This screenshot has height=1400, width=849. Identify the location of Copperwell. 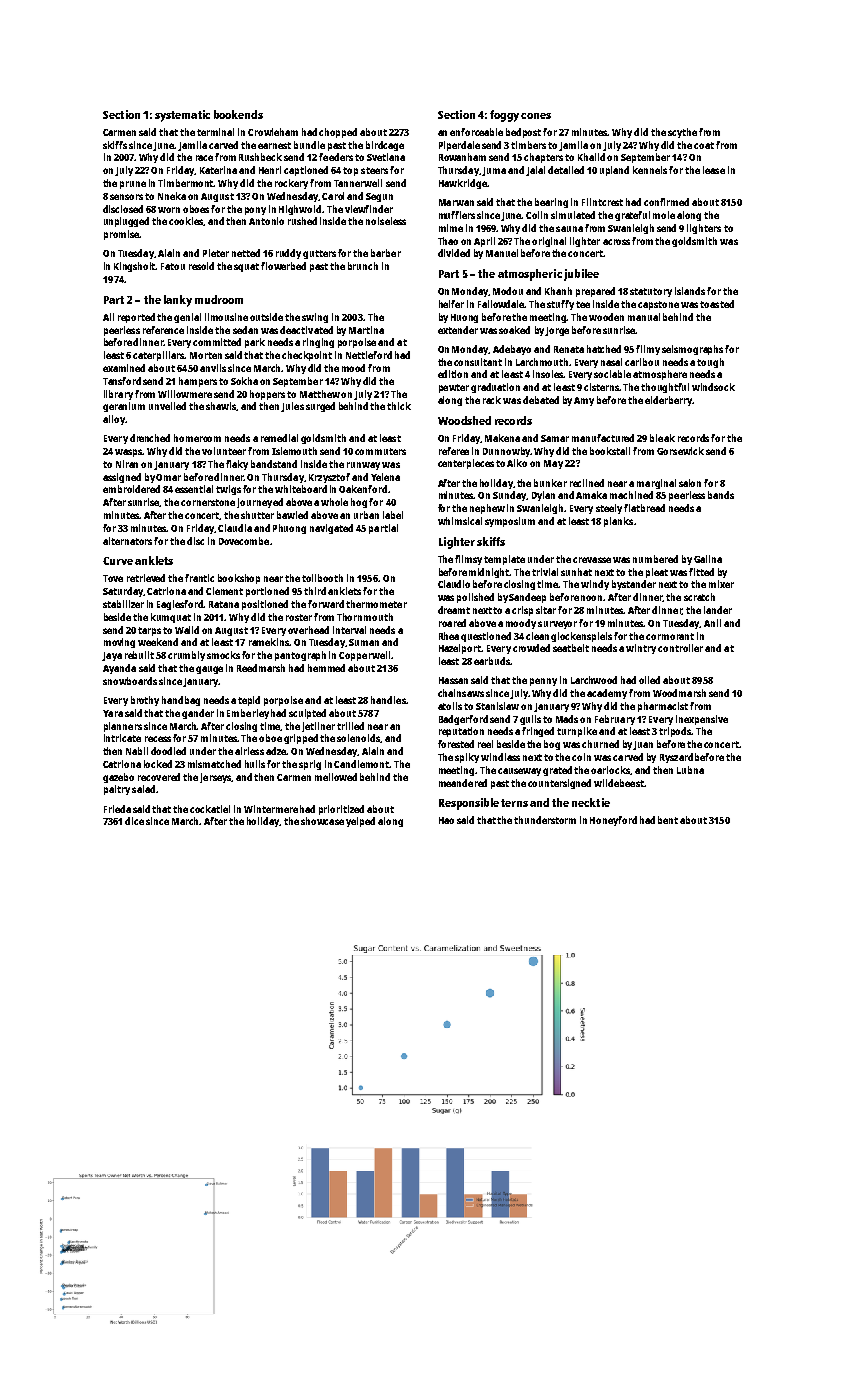
(364, 656).
